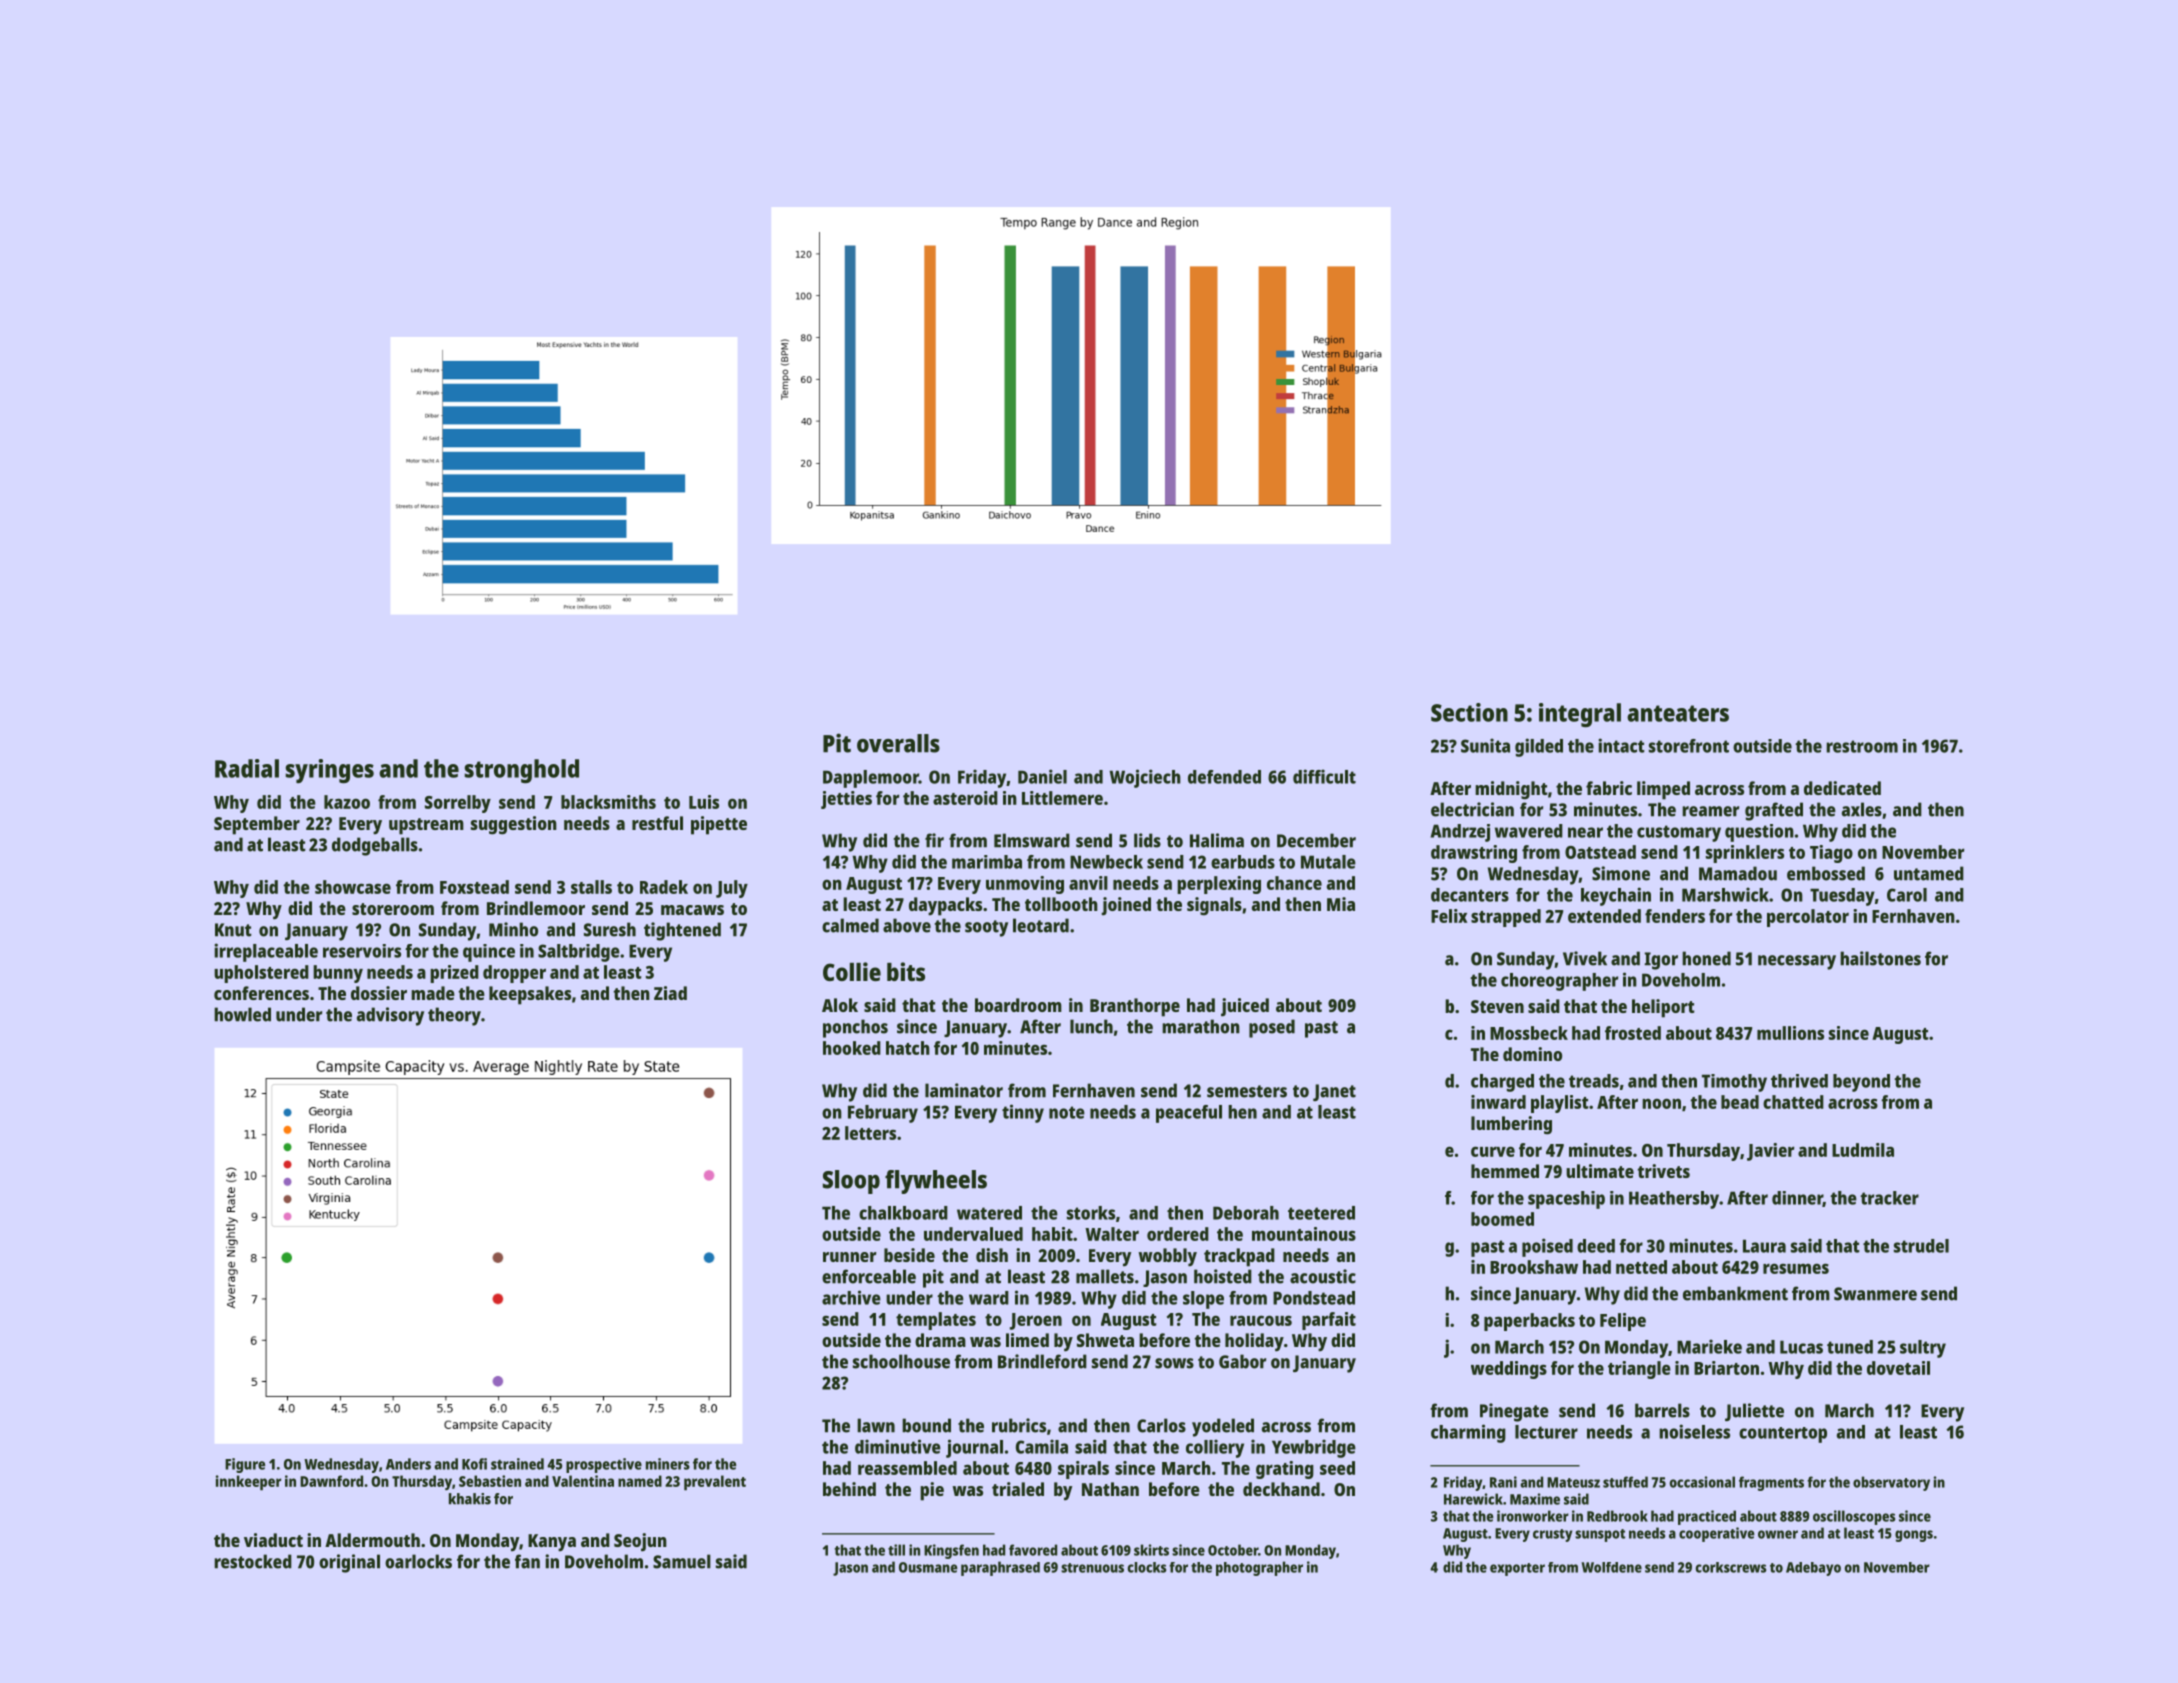  I want to click on stalls, so click(591, 887).
